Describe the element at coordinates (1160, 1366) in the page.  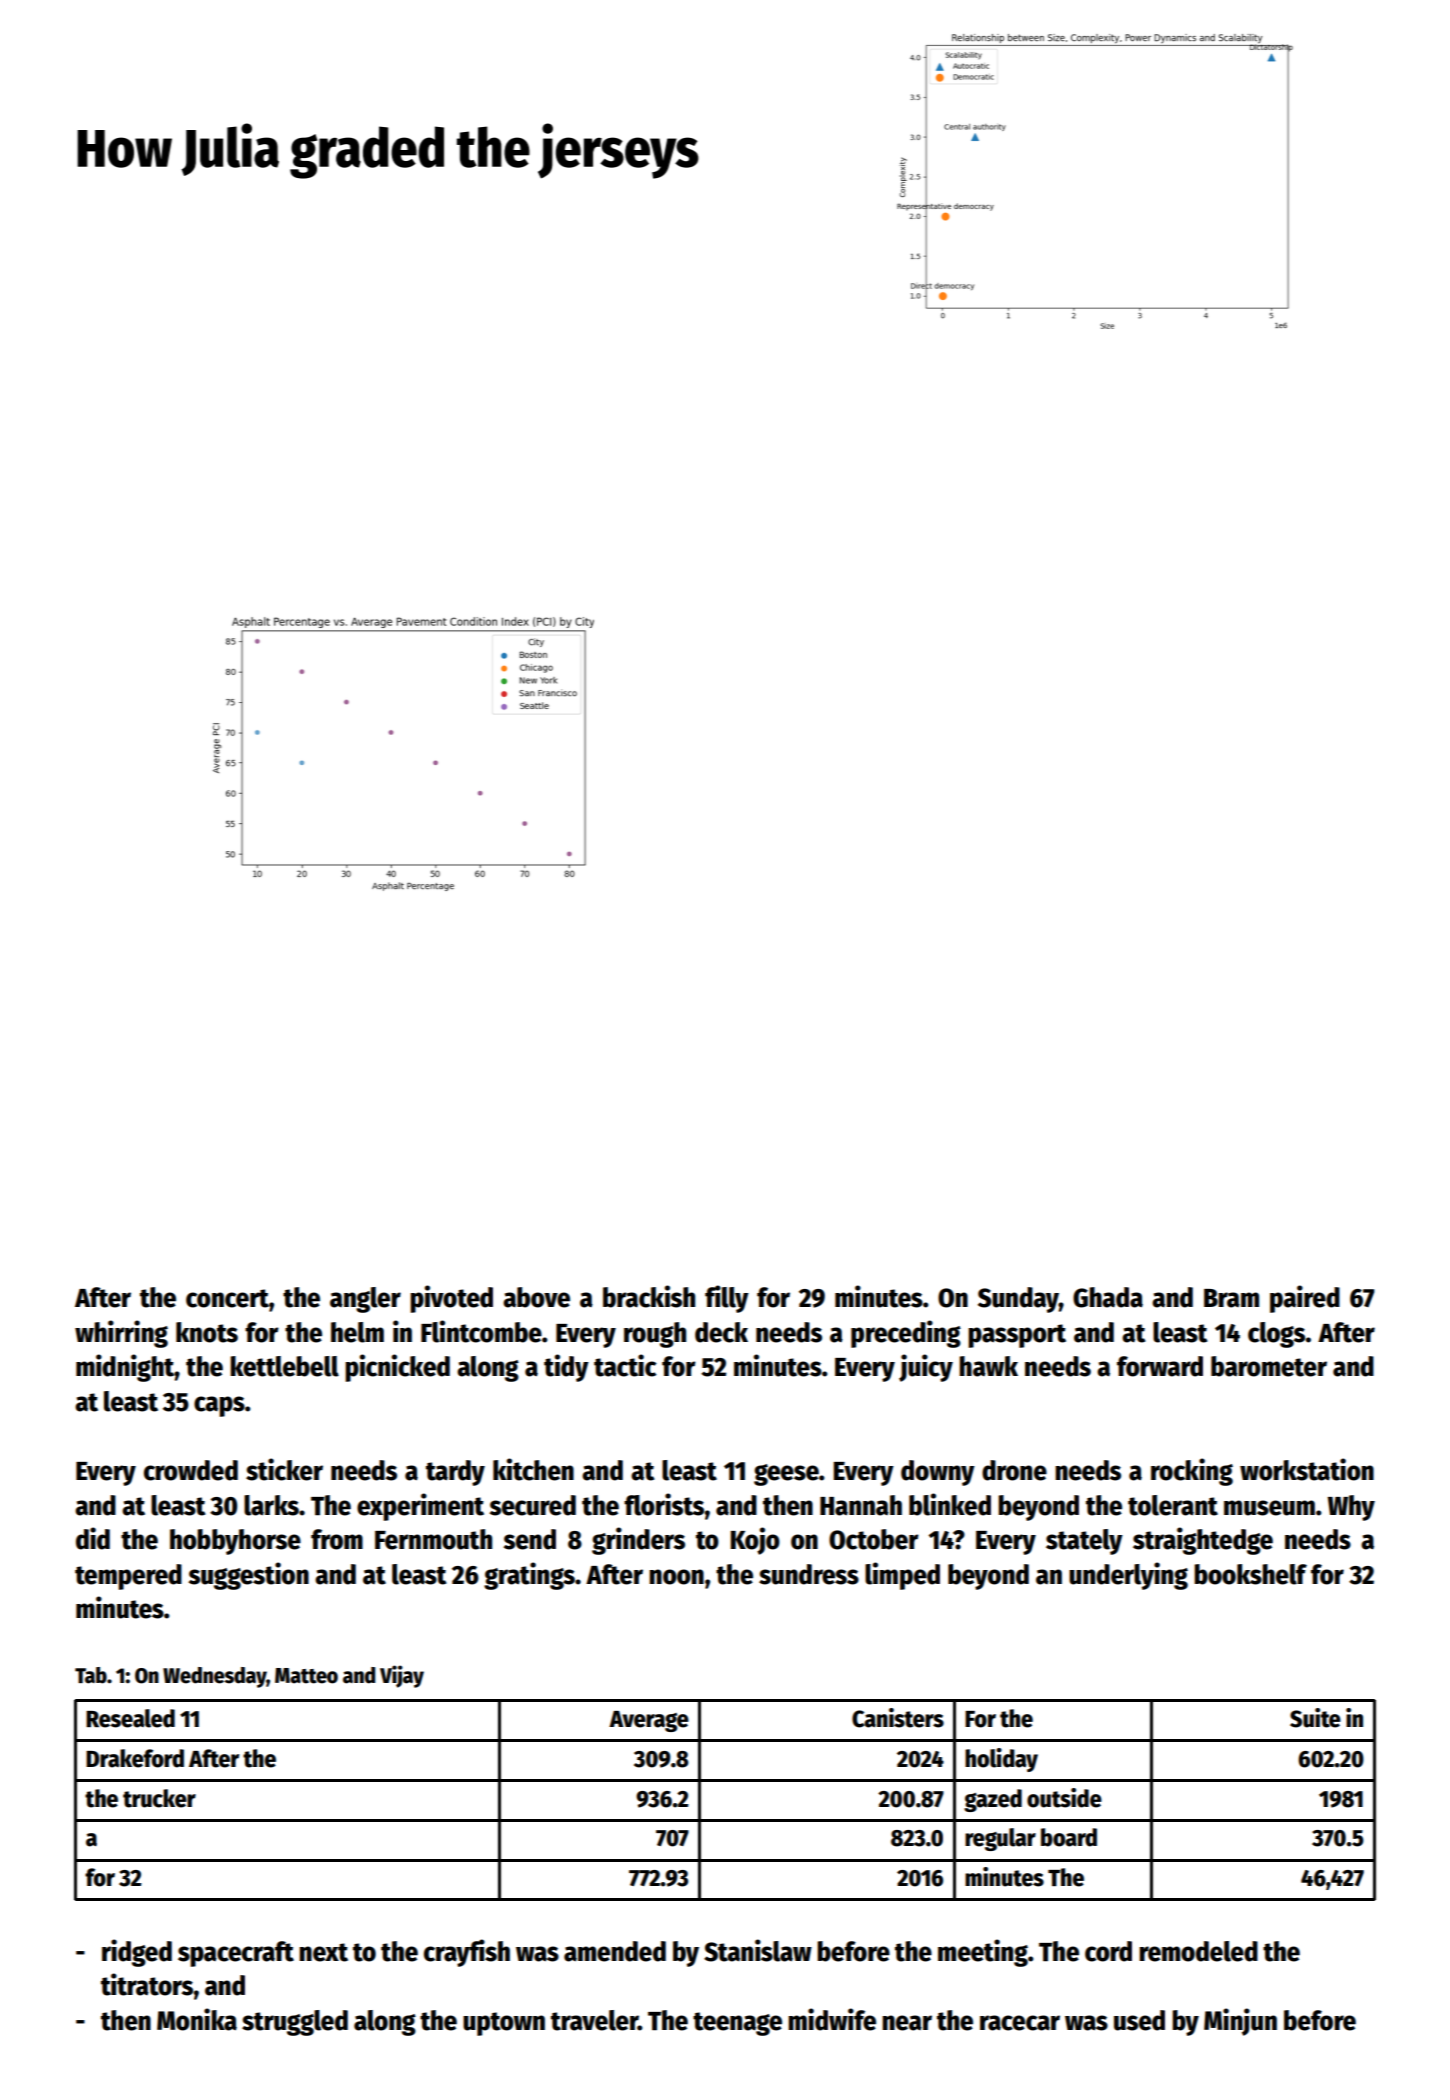
I see `forward` at that location.
